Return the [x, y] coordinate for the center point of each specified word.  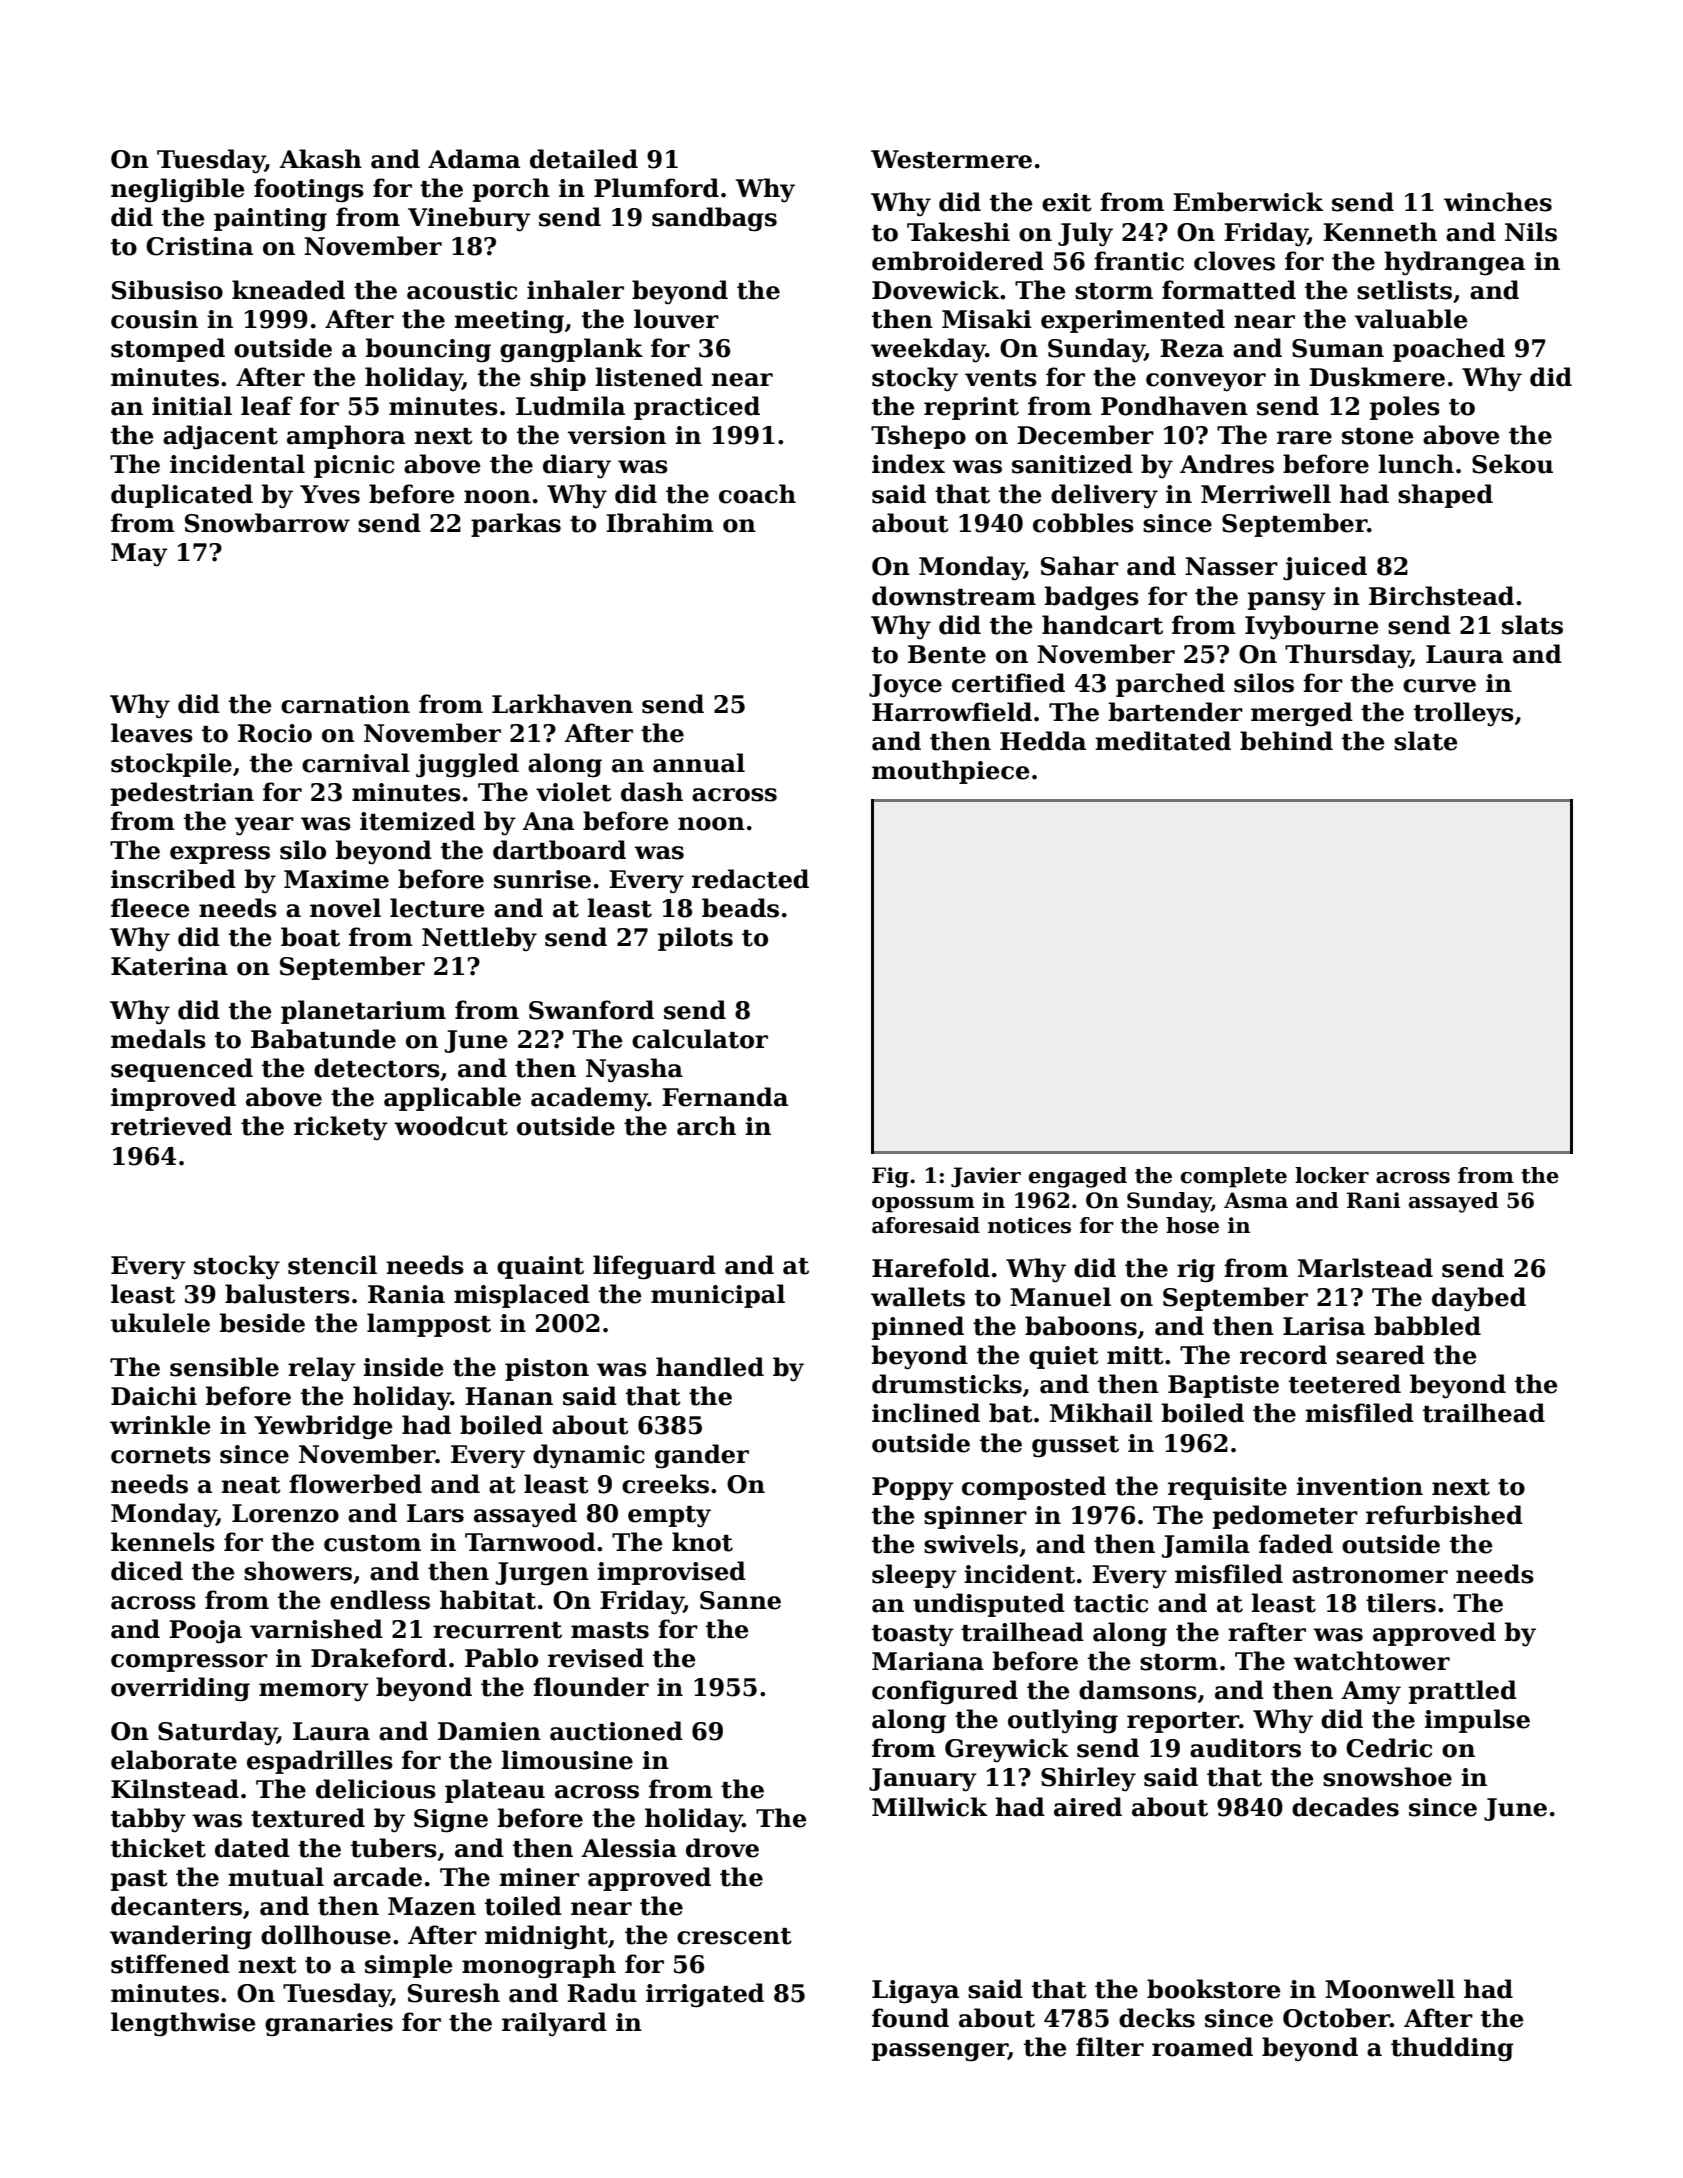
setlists [1404, 290]
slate [1426, 741]
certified [1008, 683]
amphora [346, 437]
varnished [316, 1629]
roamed [1202, 2047]
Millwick [929, 1807]
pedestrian [182, 794]
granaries [329, 2025]
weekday [928, 350]
